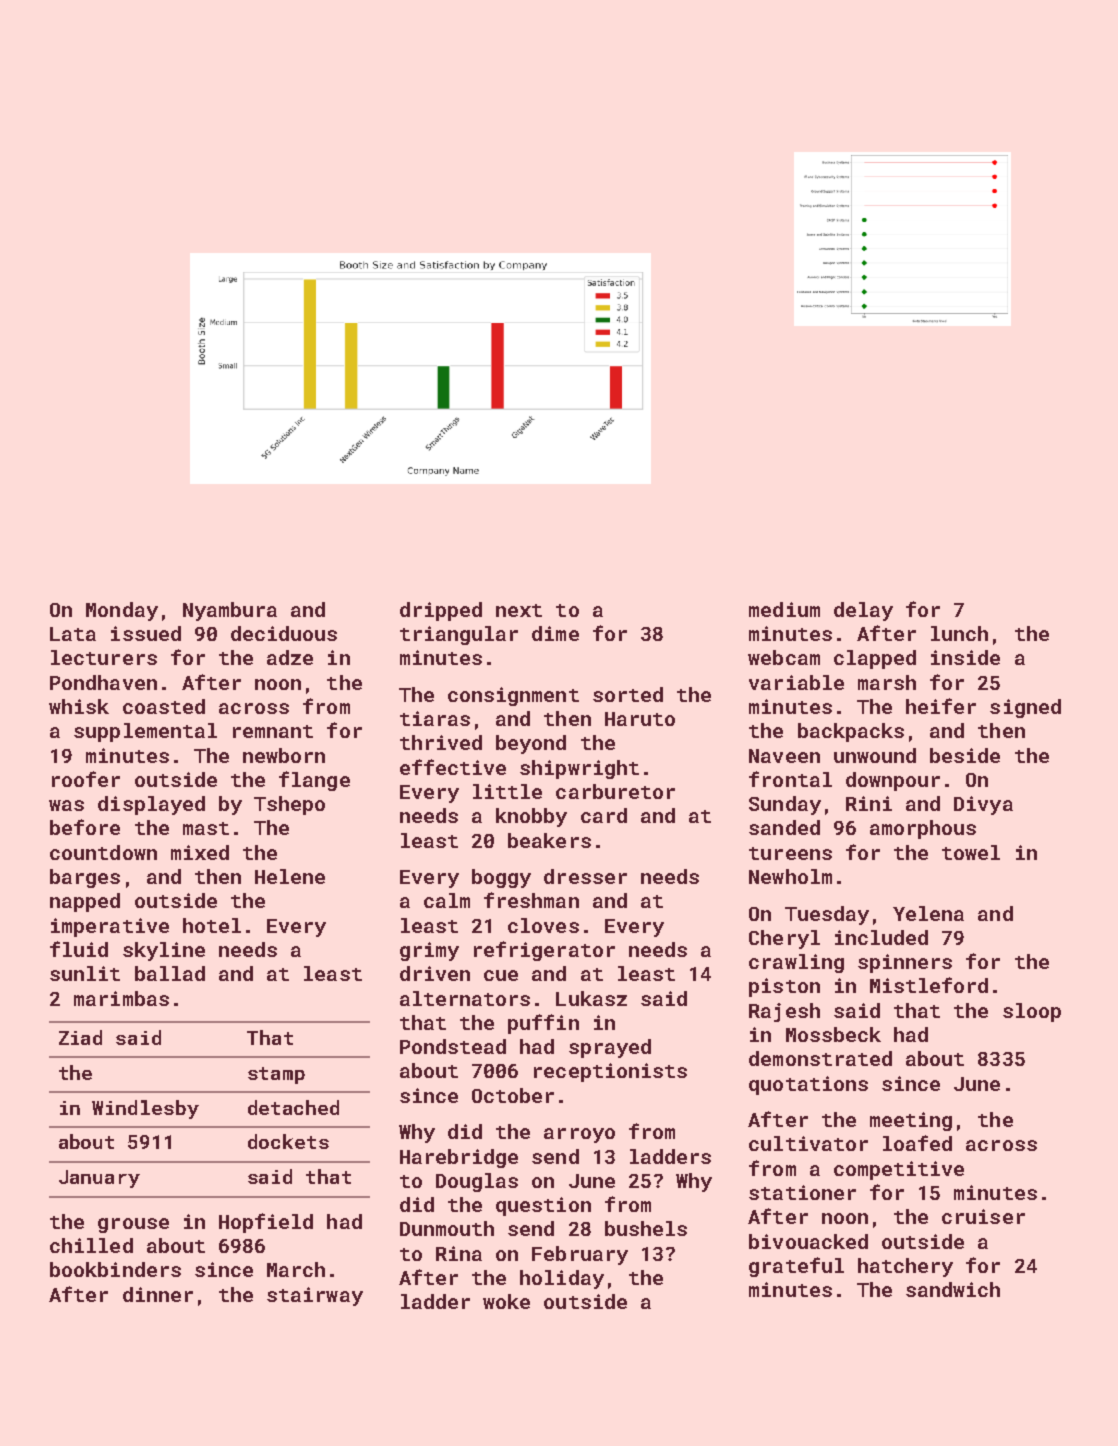 This screenshot has height=1446, width=1118. I want to click on Nyambura, so click(230, 611).
